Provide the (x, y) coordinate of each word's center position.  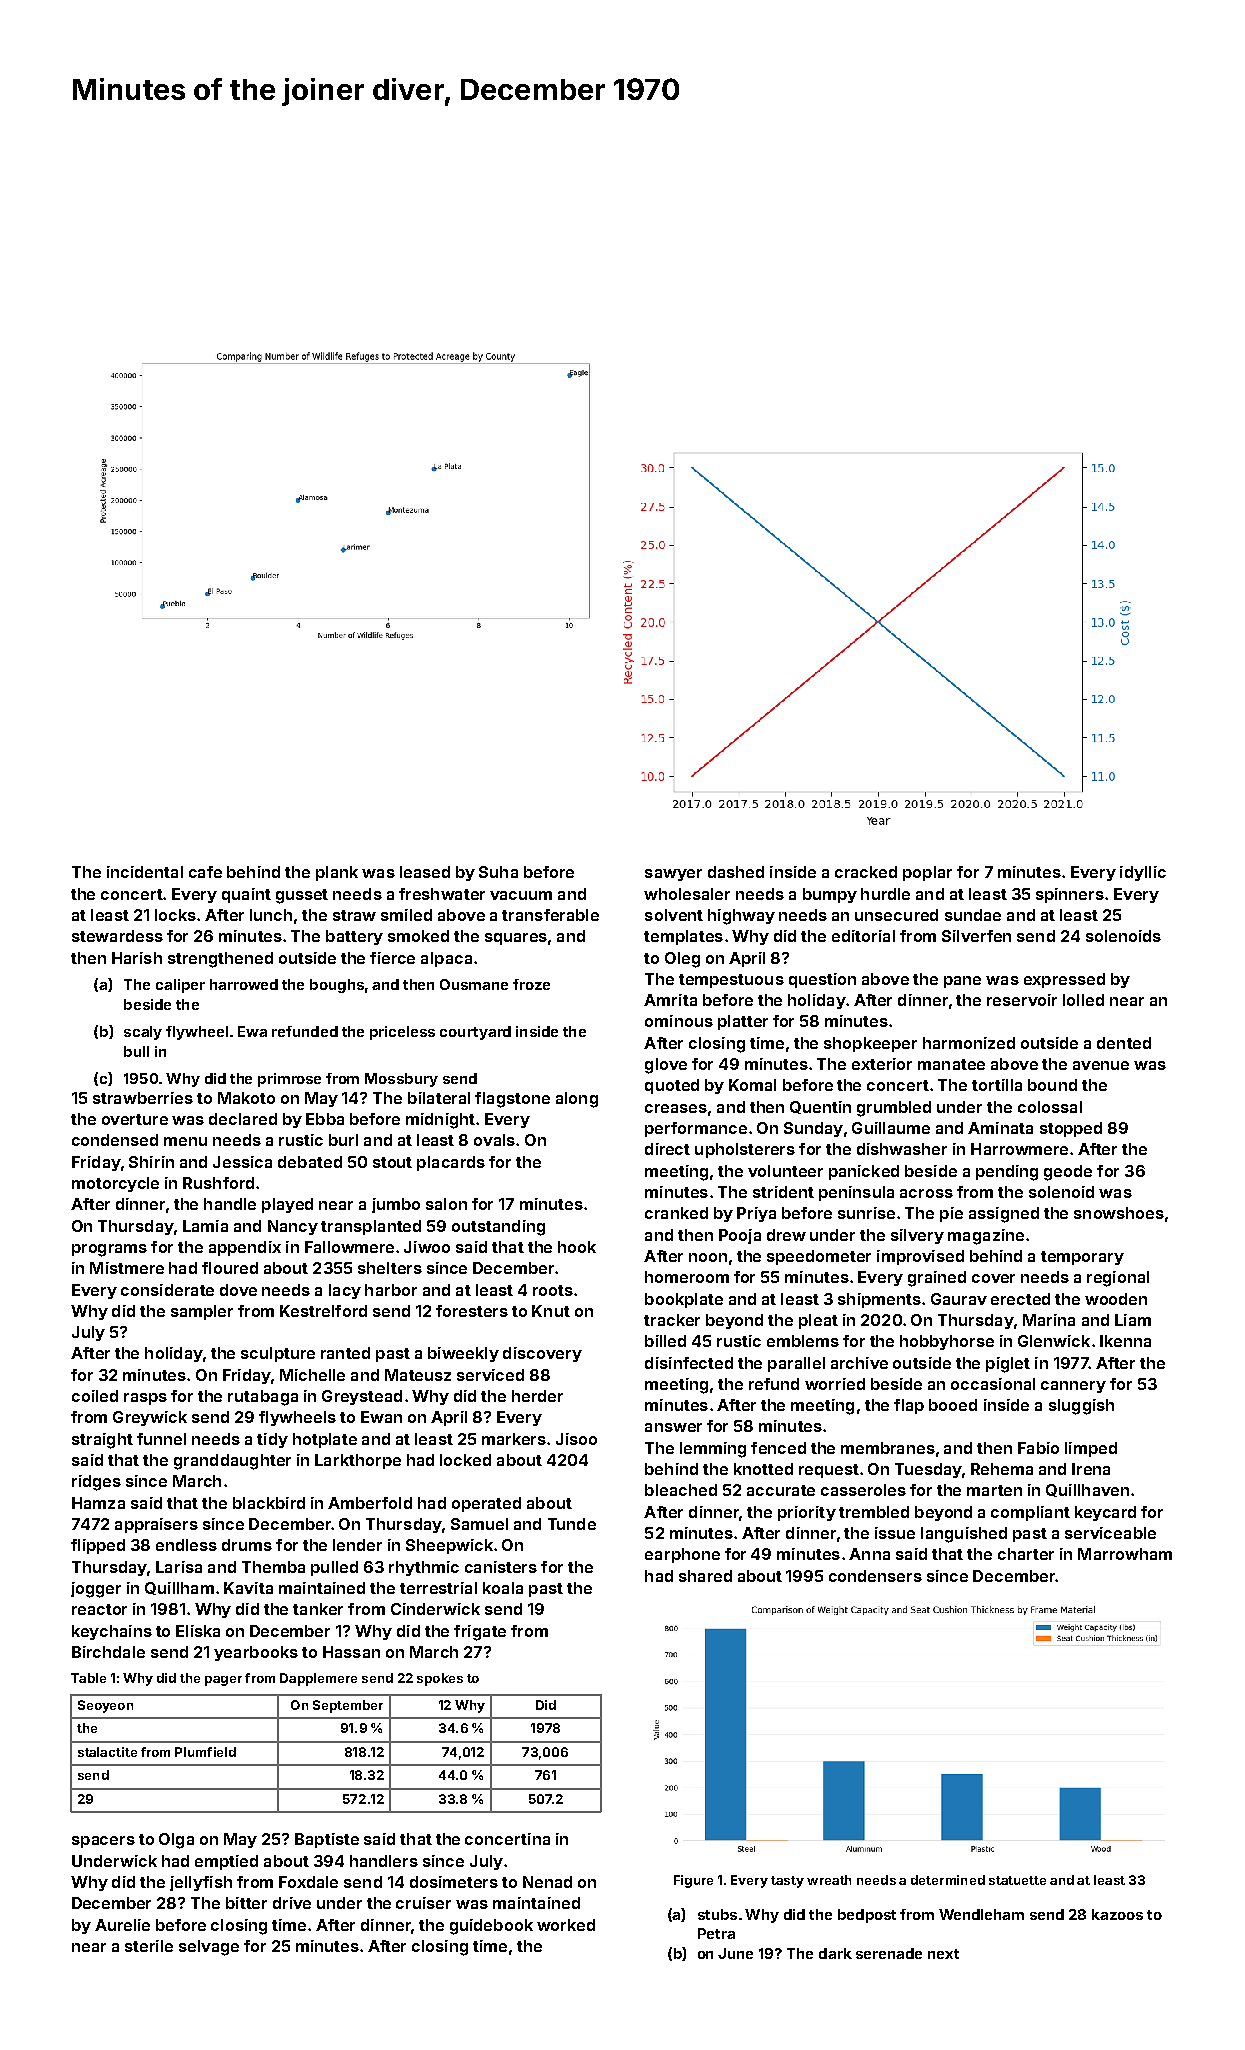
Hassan (351, 1652)
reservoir (1022, 1000)
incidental (145, 872)
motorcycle (115, 1184)
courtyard (475, 1033)
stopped (1071, 1129)
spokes (440, 1679)
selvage (209, 1948)
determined (948, 1880)
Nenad (547, 1882)
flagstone (512, 1100)
